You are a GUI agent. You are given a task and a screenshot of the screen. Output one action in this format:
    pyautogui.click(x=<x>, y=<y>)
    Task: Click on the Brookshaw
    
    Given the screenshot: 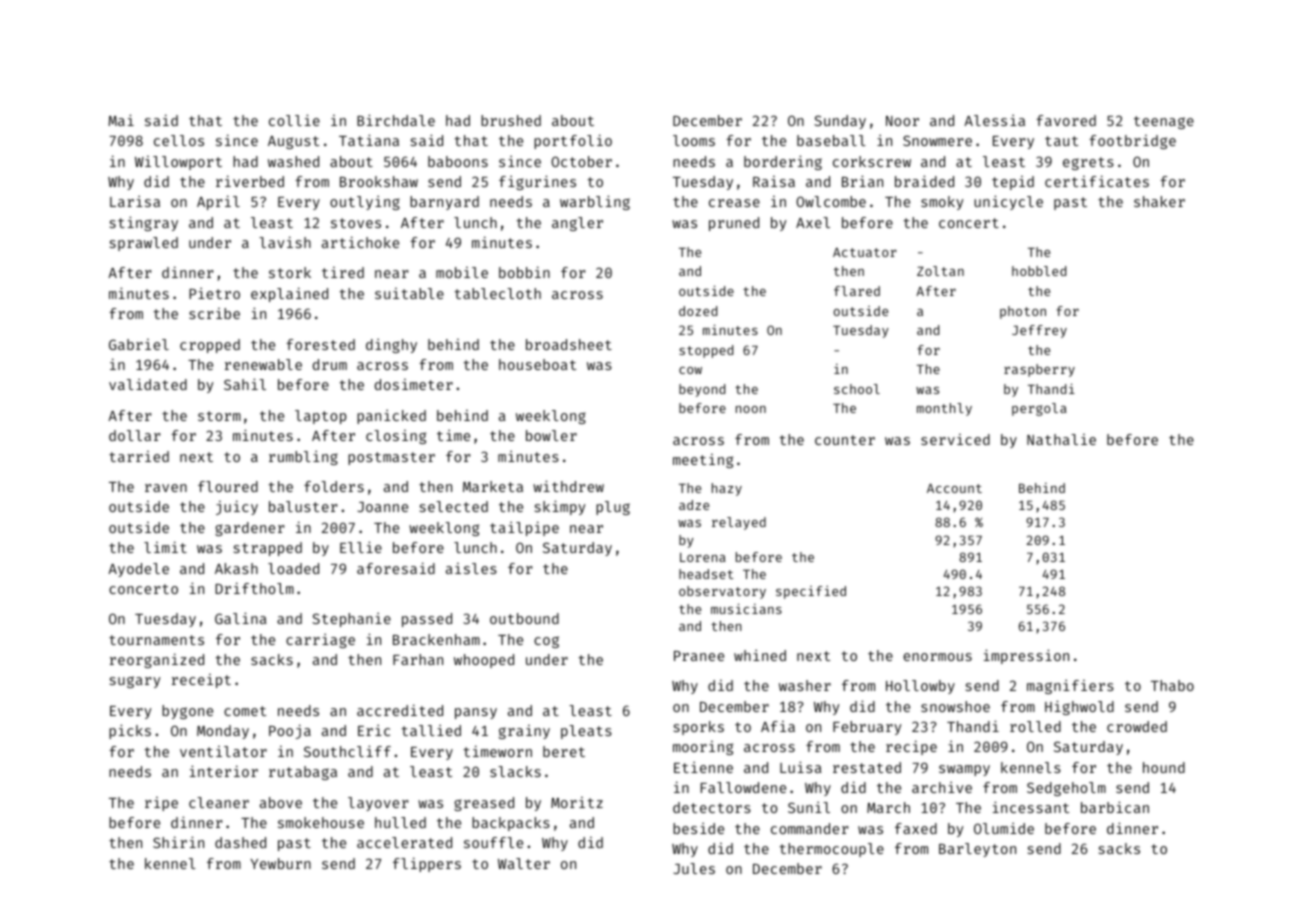 What is the action you would take?
    pyautogui.click(x=379, y=181)
